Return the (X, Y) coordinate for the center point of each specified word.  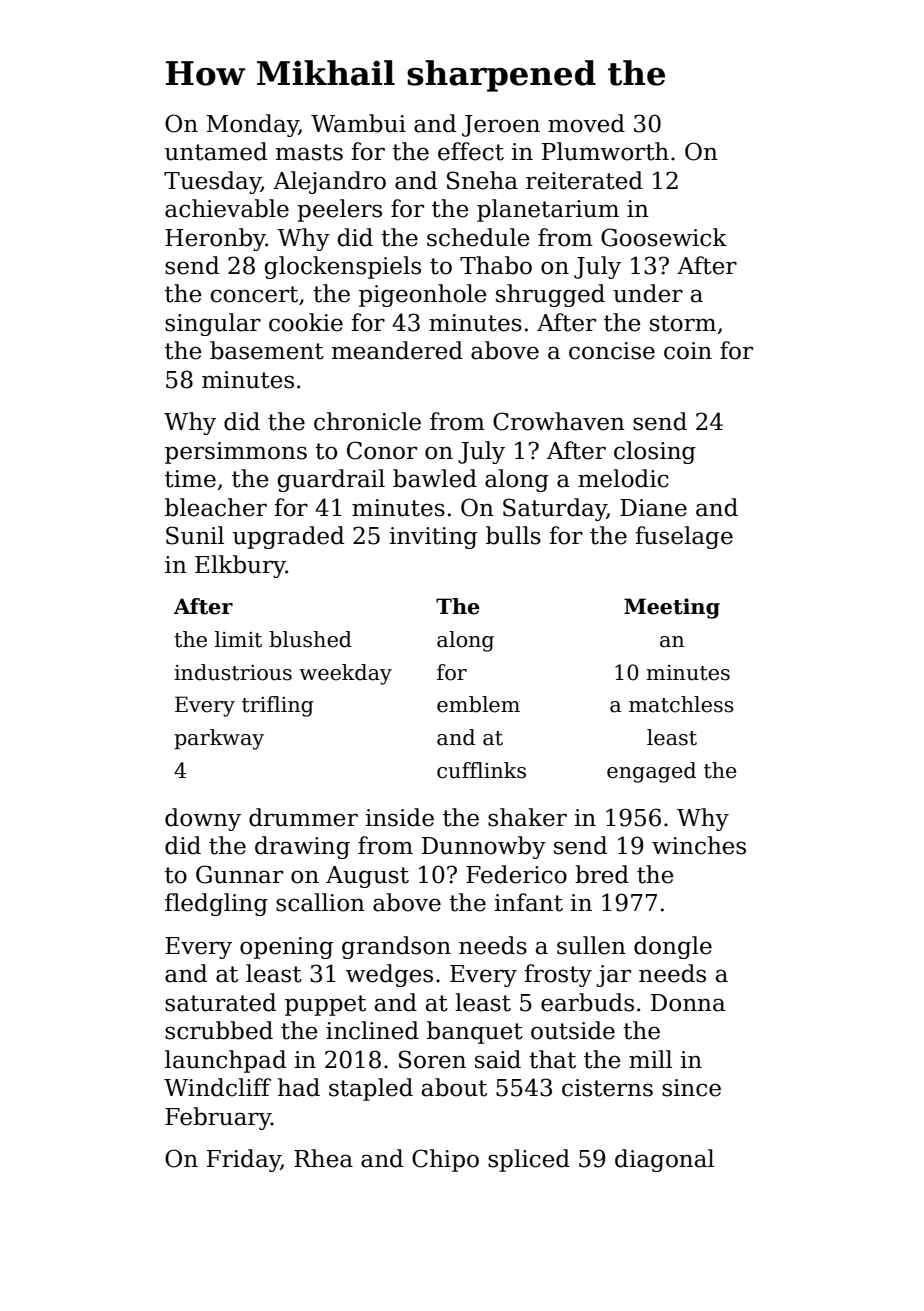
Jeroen (501, 126)
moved (586, 123)
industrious (233, 672)
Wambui (358, 123)
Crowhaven (559, 421)
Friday (244, 1160)
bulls (513, 535)
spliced (529, 1160)
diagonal (664, 1160)
